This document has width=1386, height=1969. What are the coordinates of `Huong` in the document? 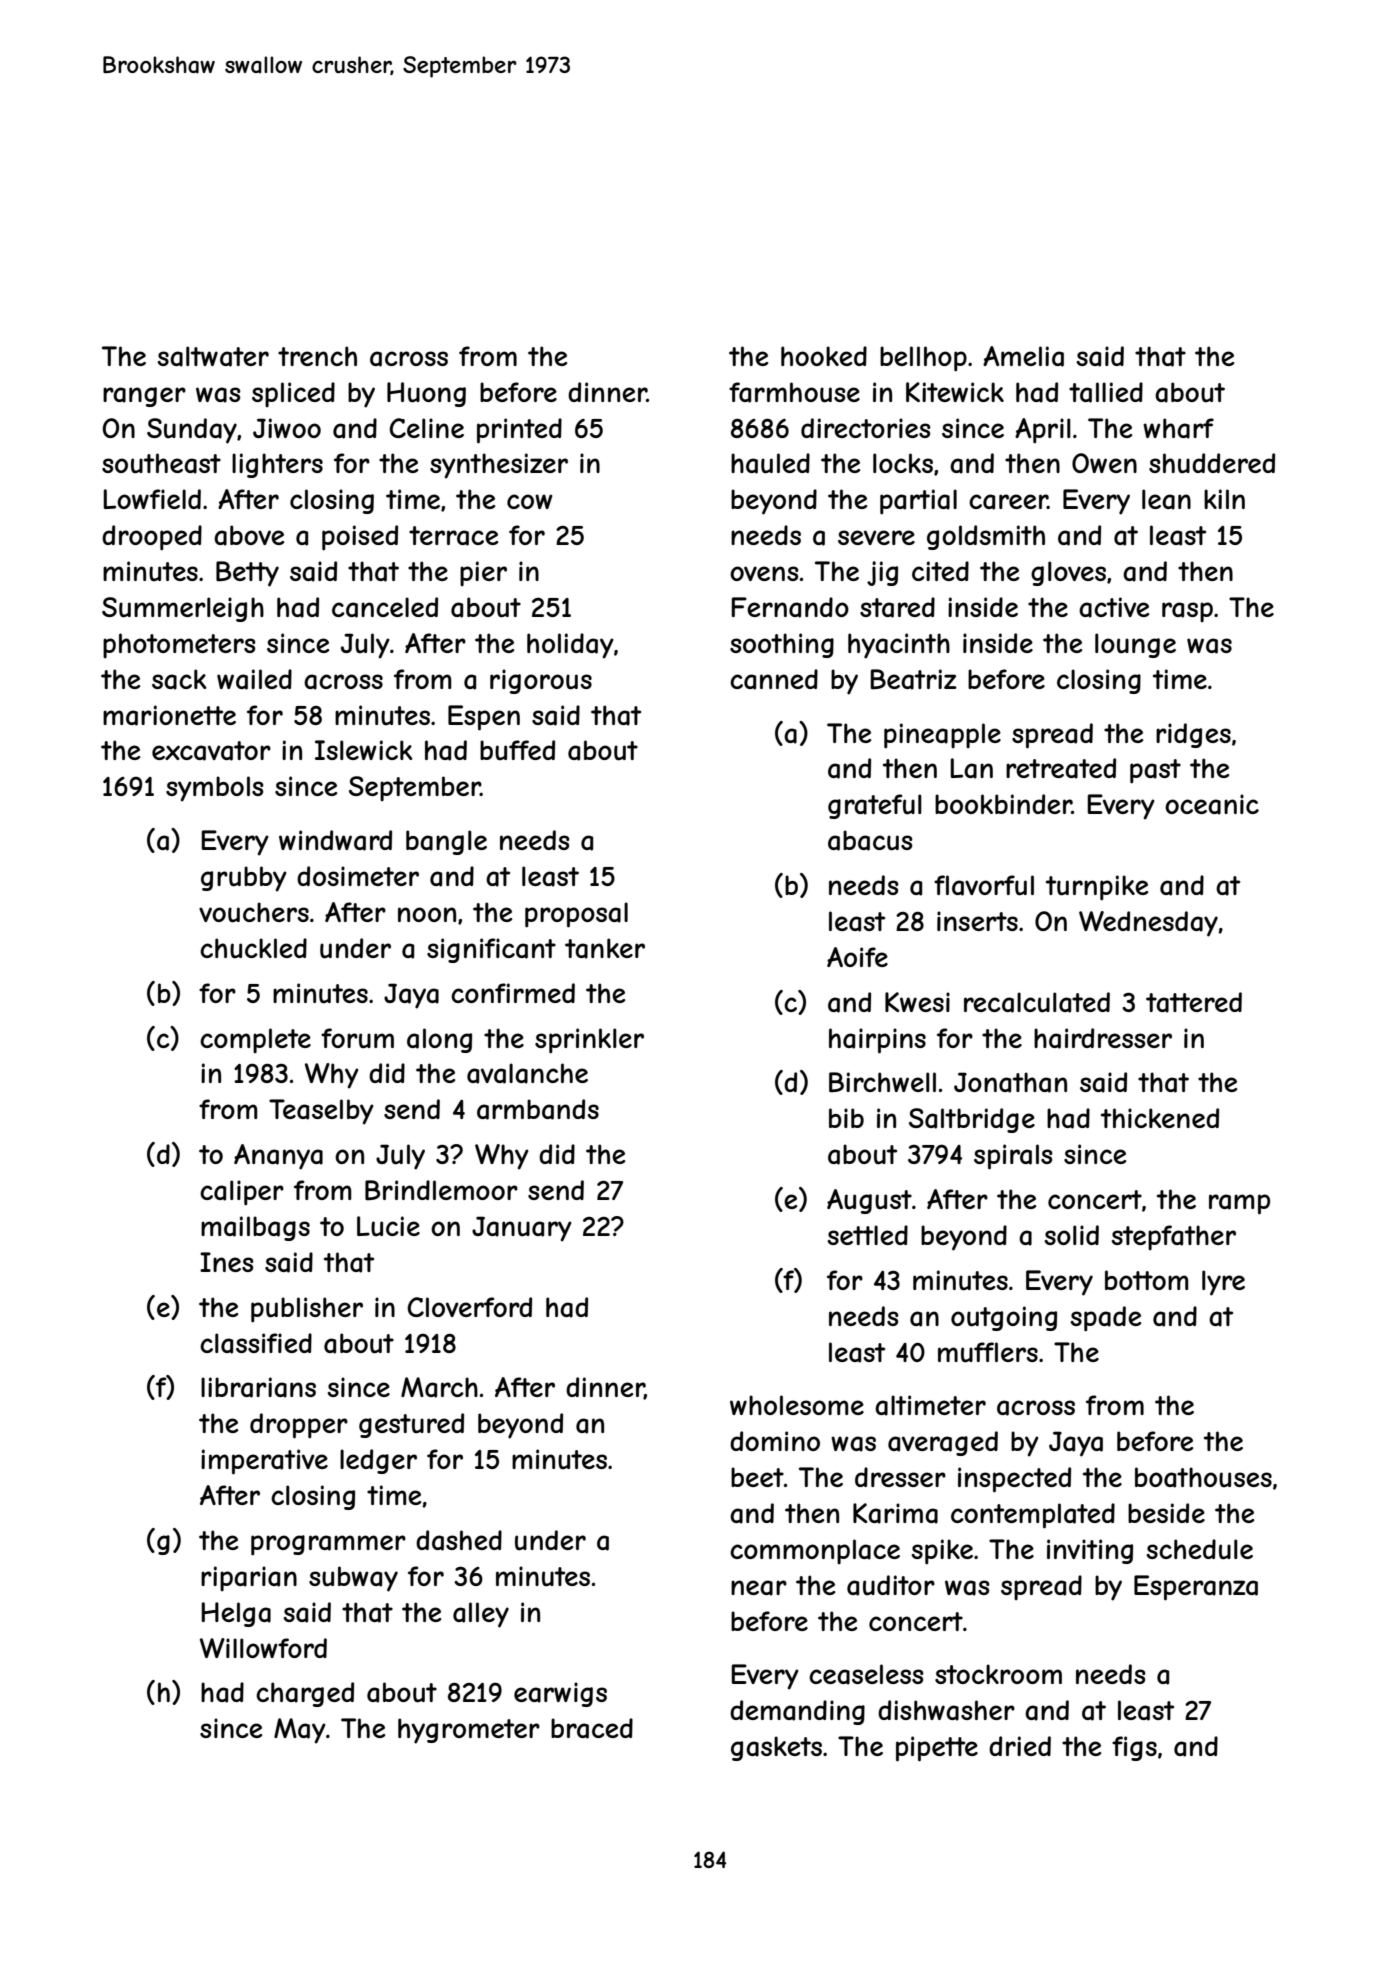 It's located at (426, 394).
